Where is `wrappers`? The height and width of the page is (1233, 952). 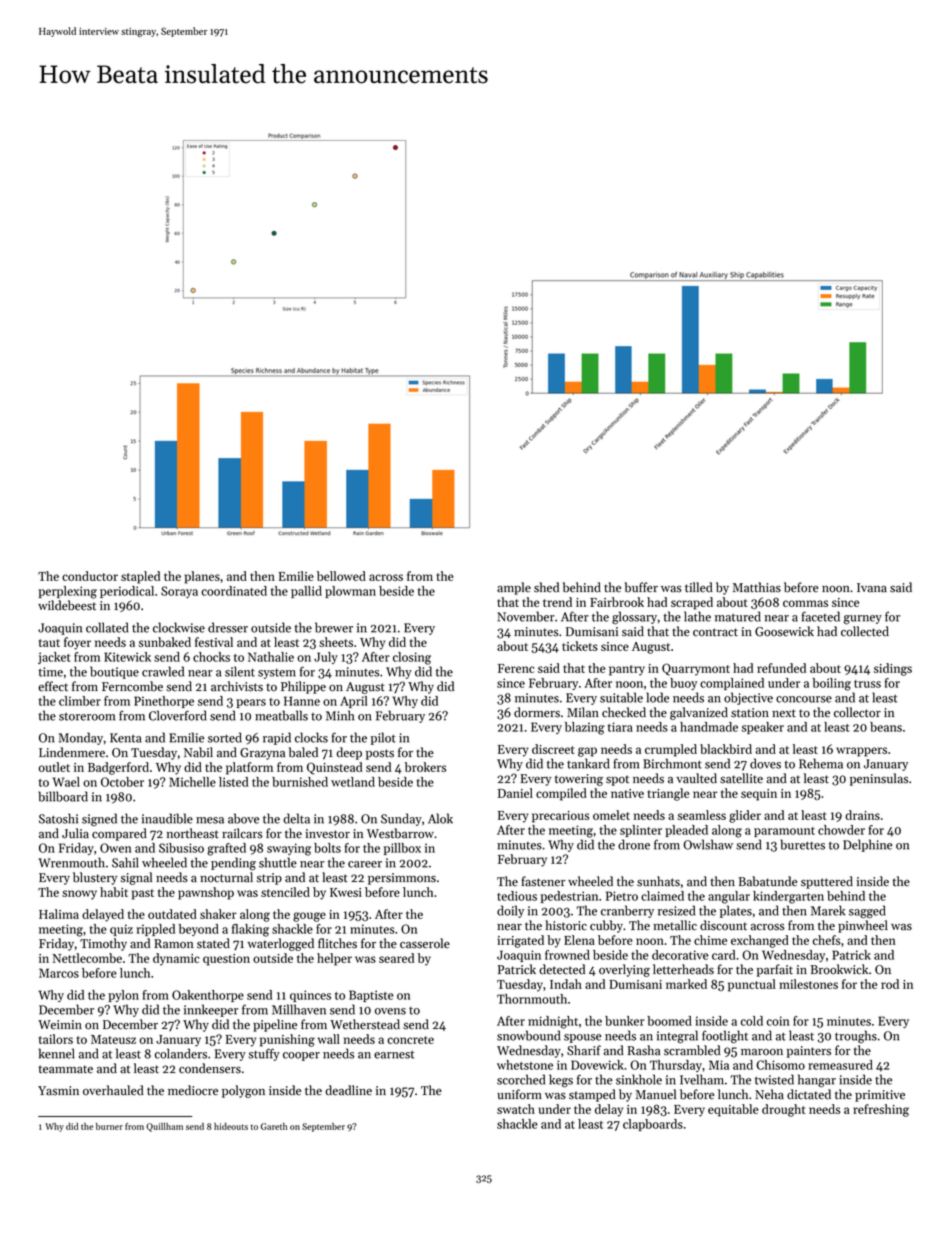
wrappers is located at coordinates (861, 752).
